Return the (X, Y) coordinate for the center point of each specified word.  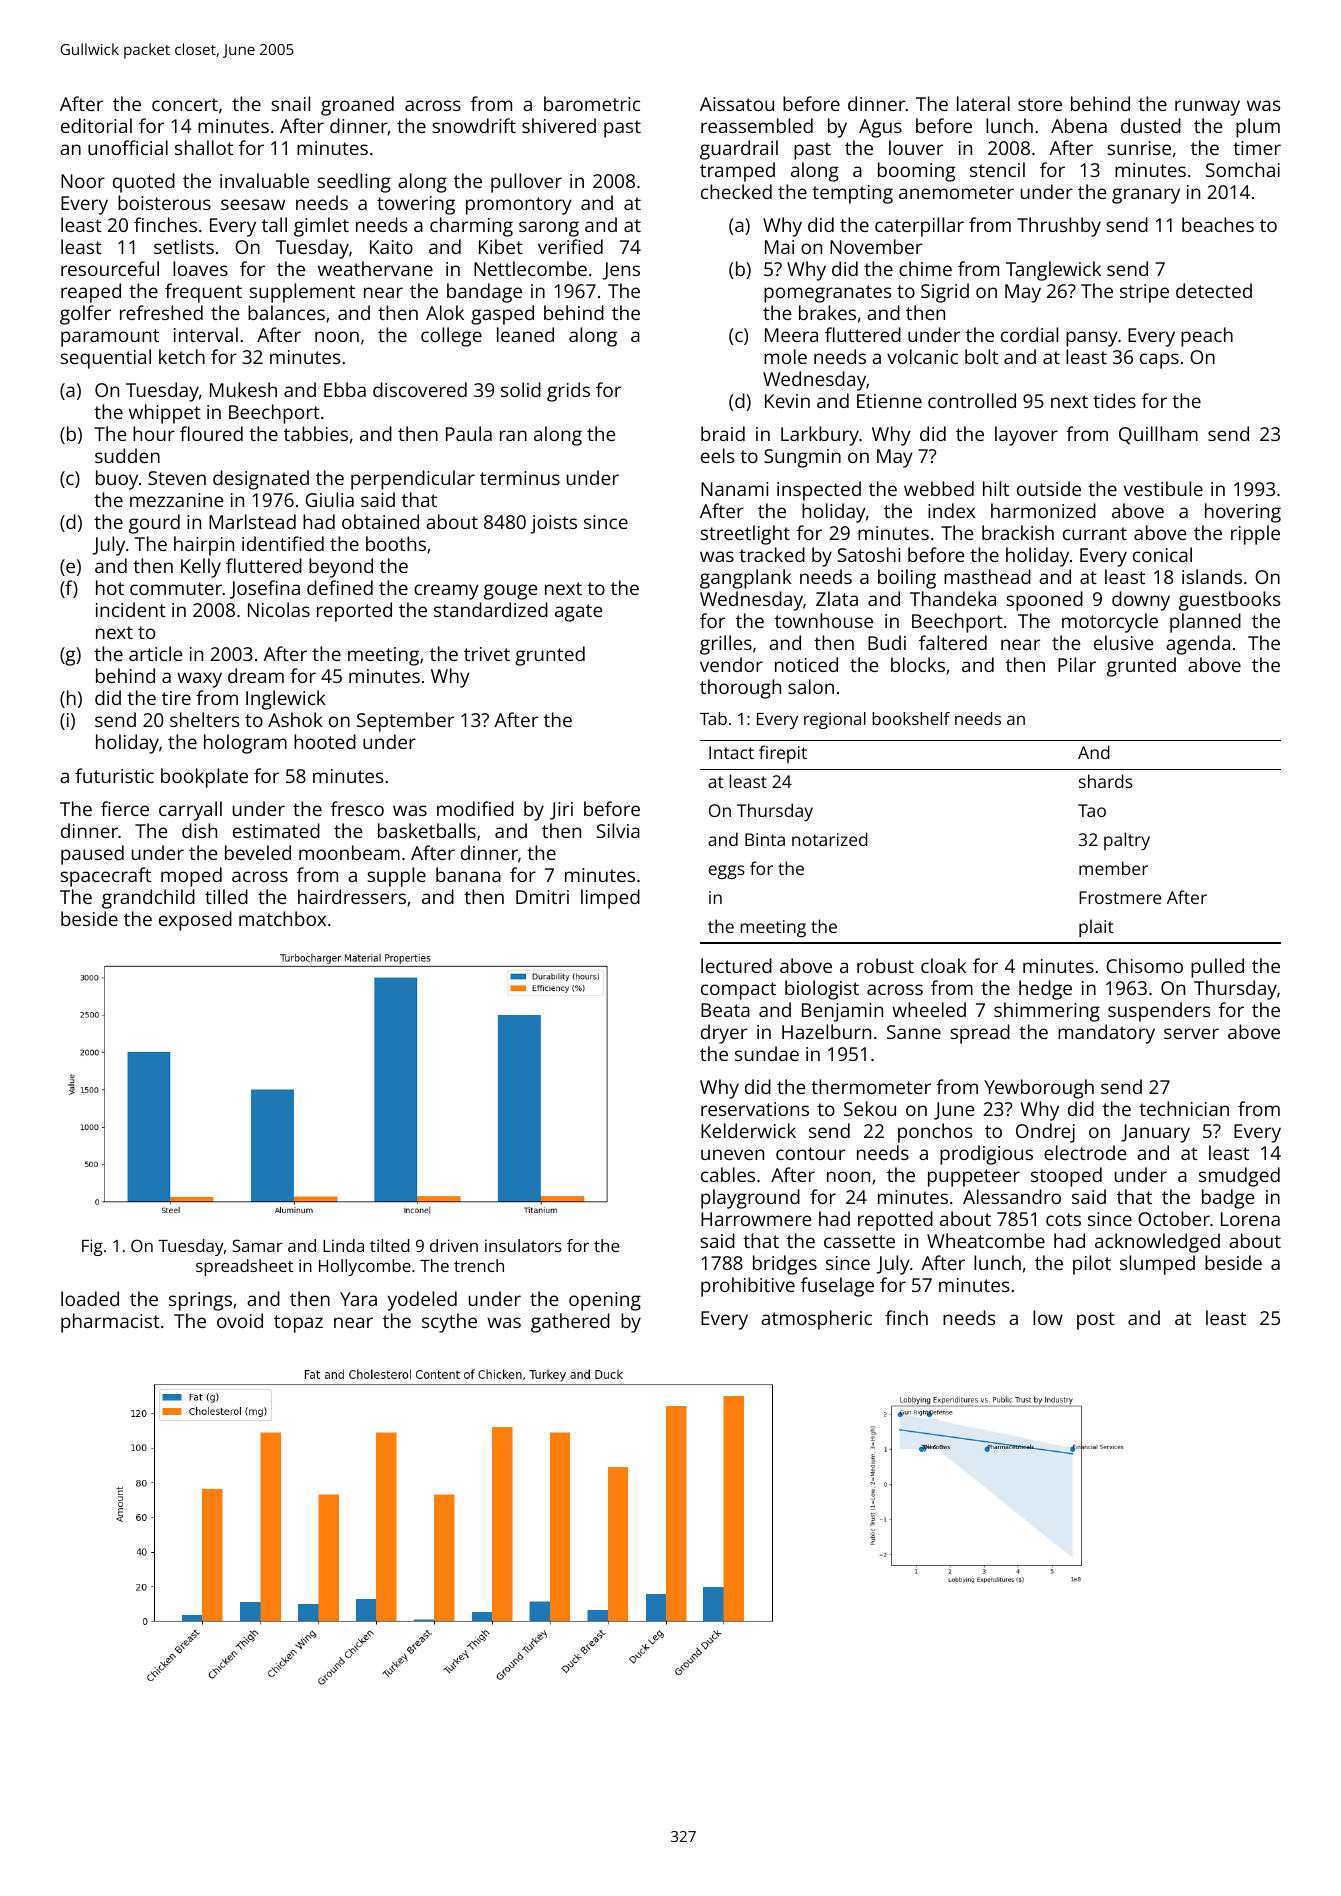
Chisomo (1144, 965)
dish (199, 830)
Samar (257, 1245)
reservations (755, 1109)
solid (521, 389)
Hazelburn (826, 1031)
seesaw (253, 204)
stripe (1144, 293)
